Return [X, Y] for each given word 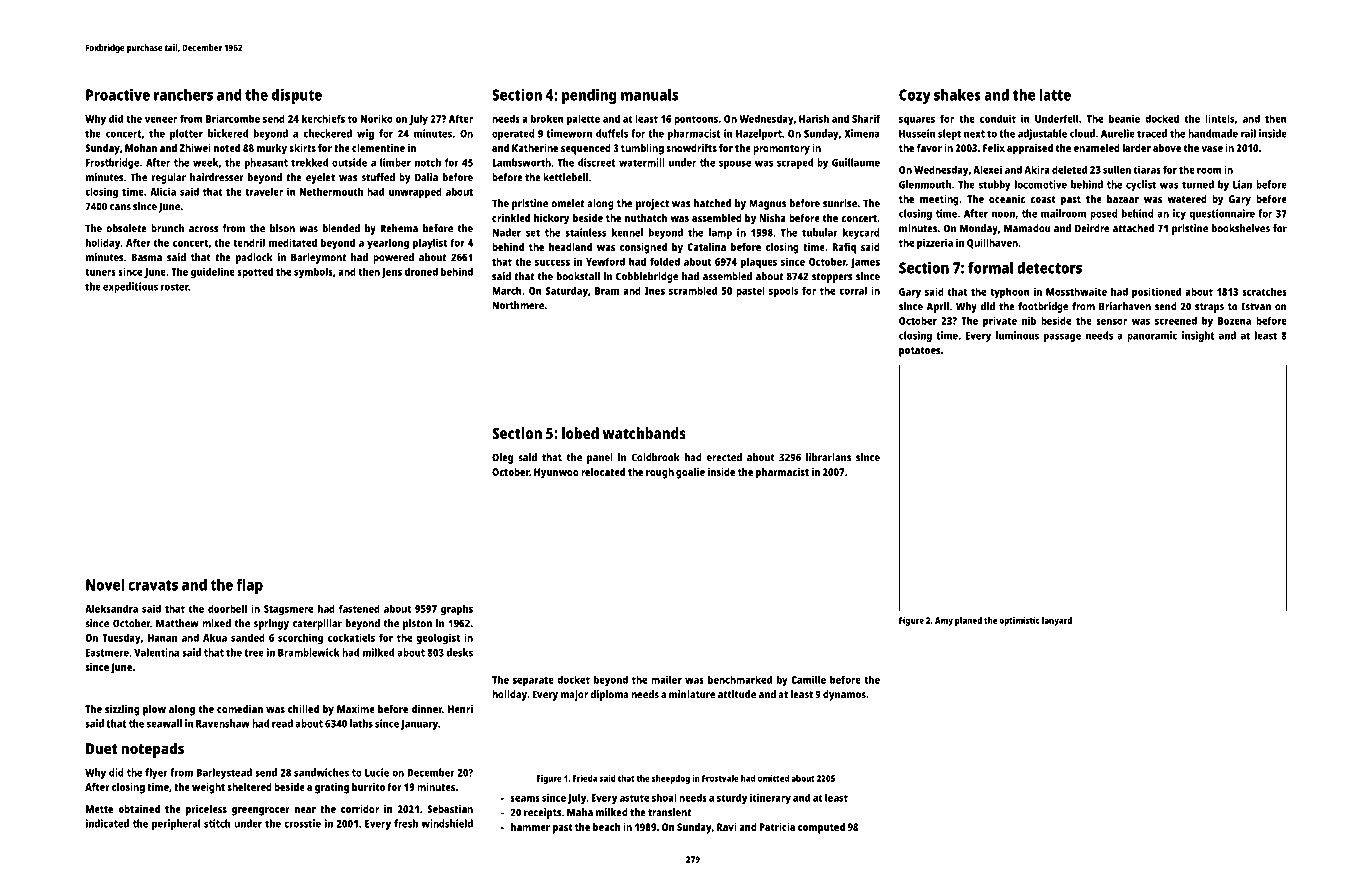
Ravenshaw [223, 723]
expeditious [130, 287]
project [652, 204]
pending [589, 96]
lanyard [1057, 621]
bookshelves [1241, 228]
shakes [957, 95]
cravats [153, 585]
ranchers [183, 95]
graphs [457, 610]
